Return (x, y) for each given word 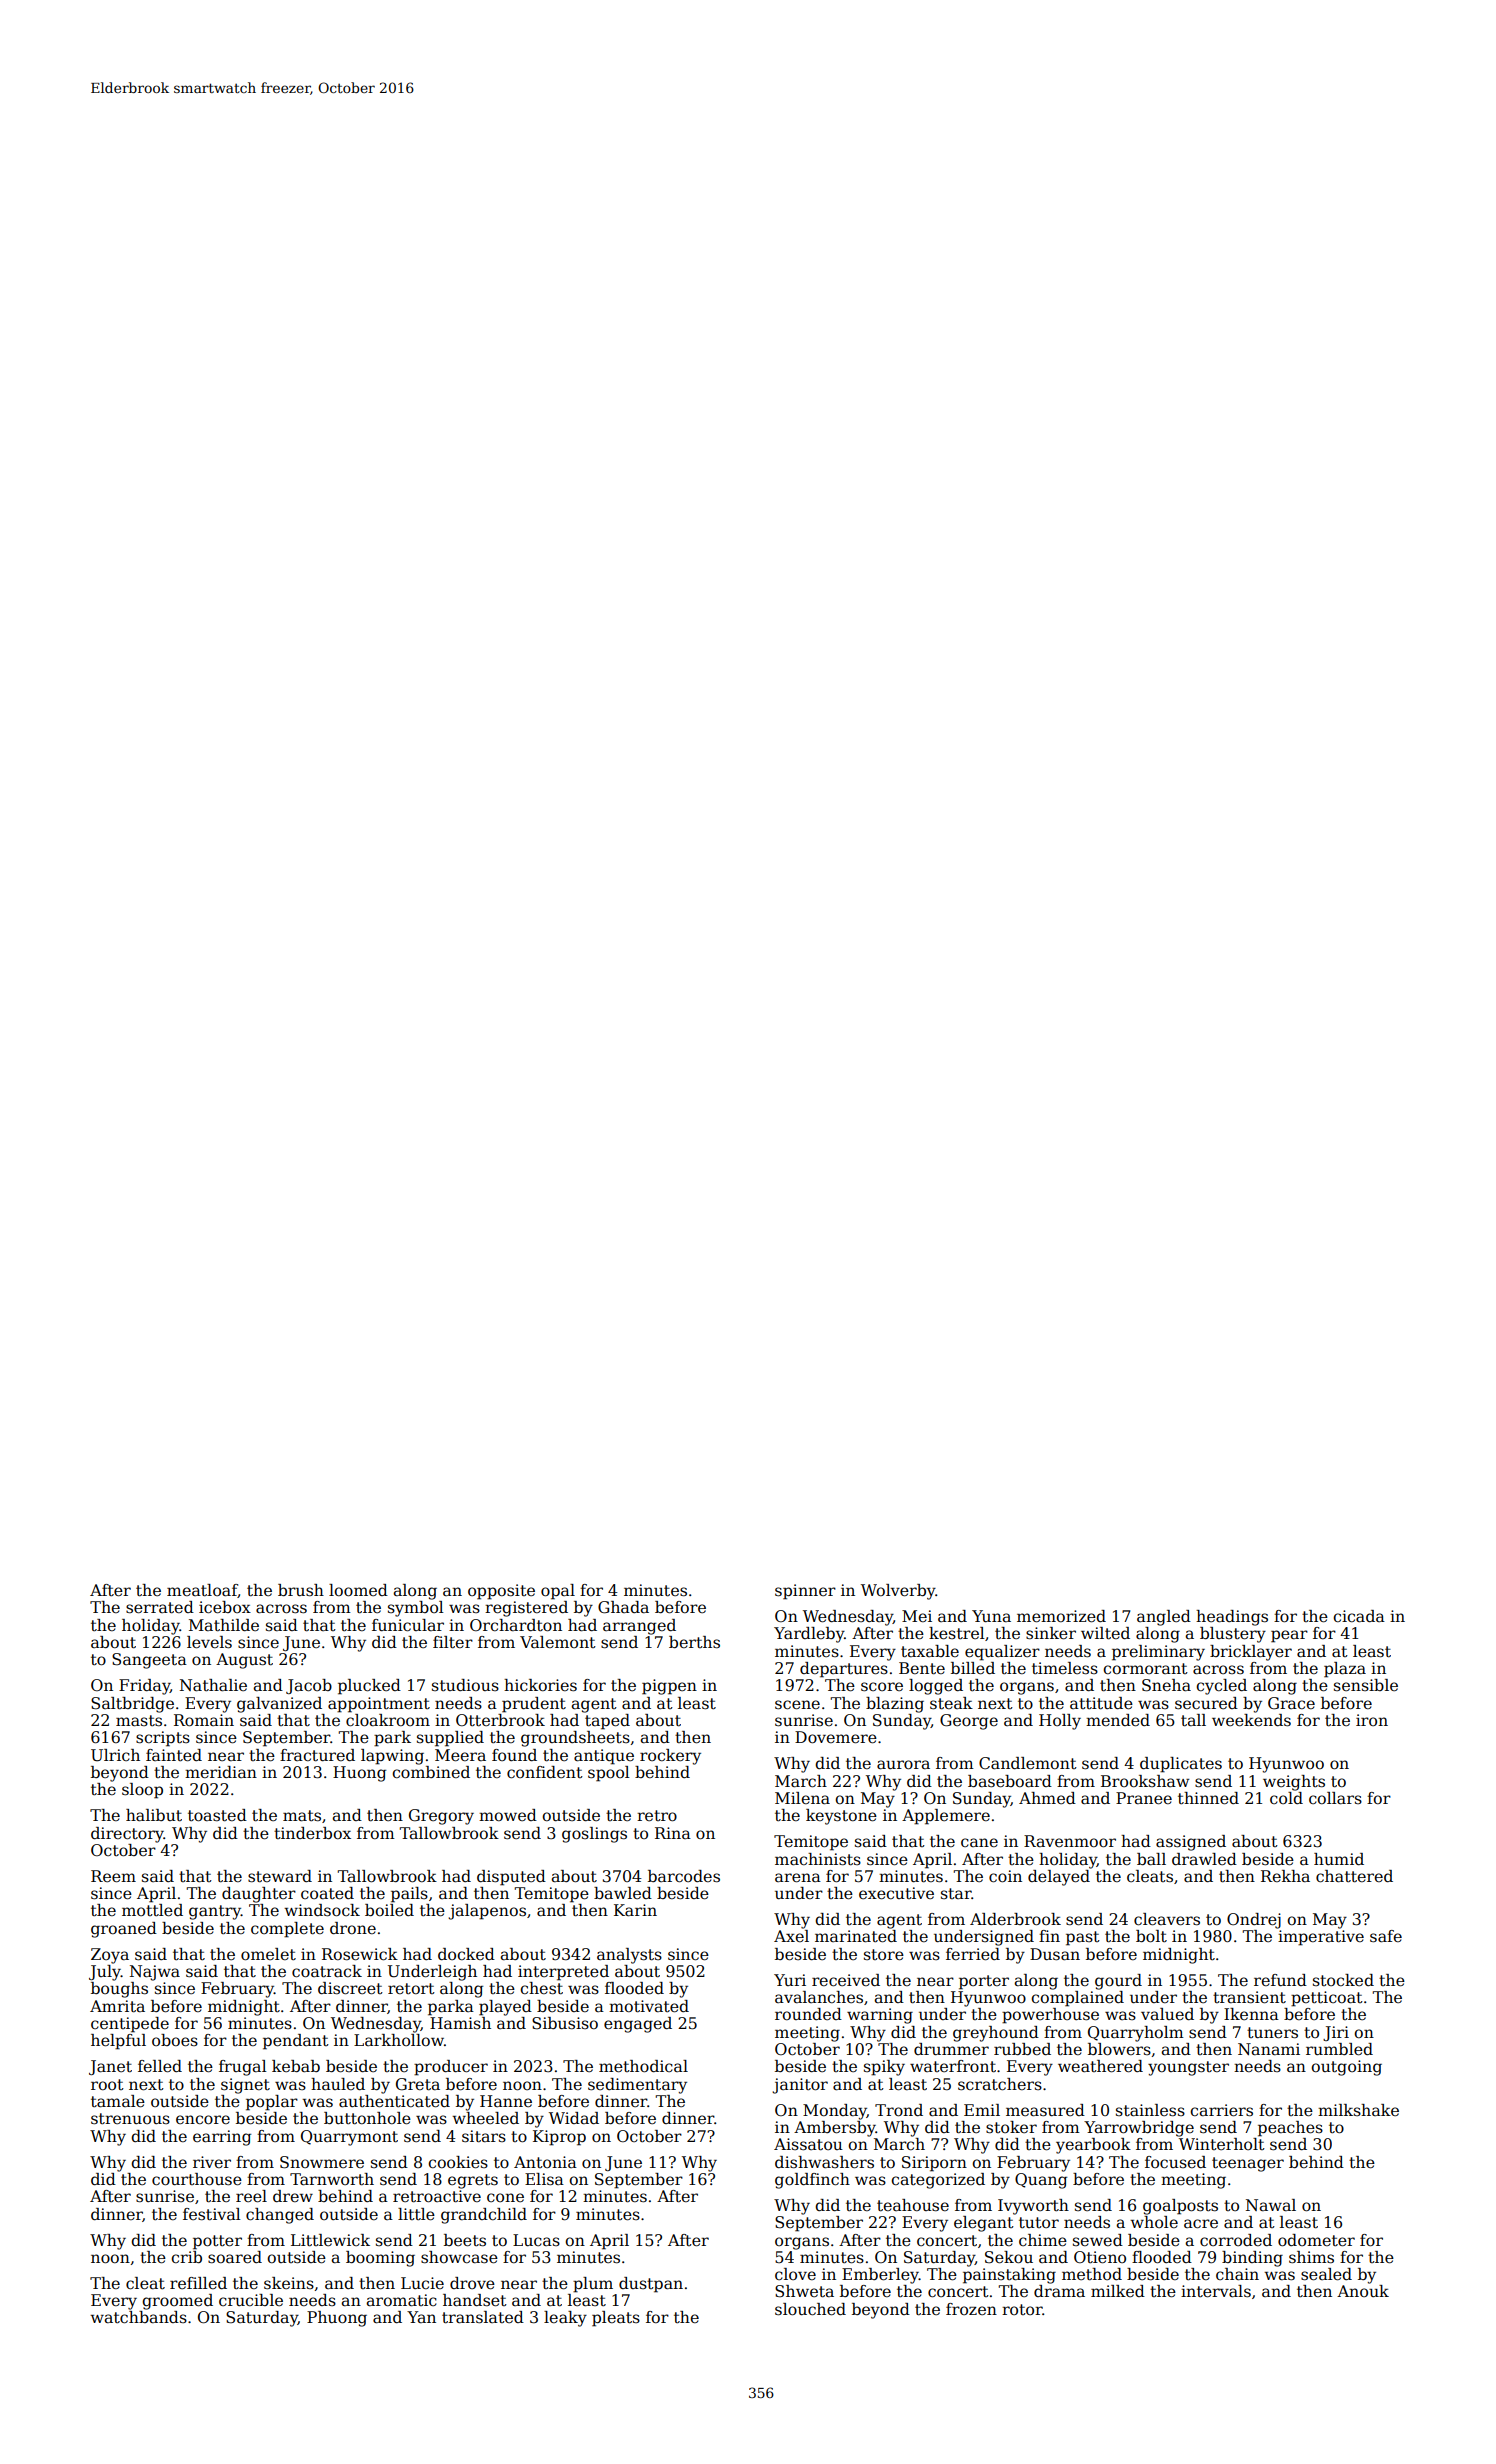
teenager (1248, 2164)
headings (1232, 1618)
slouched (810, 2309)
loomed (358, 1590)
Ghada (623, 1607)
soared (235, 2257)
